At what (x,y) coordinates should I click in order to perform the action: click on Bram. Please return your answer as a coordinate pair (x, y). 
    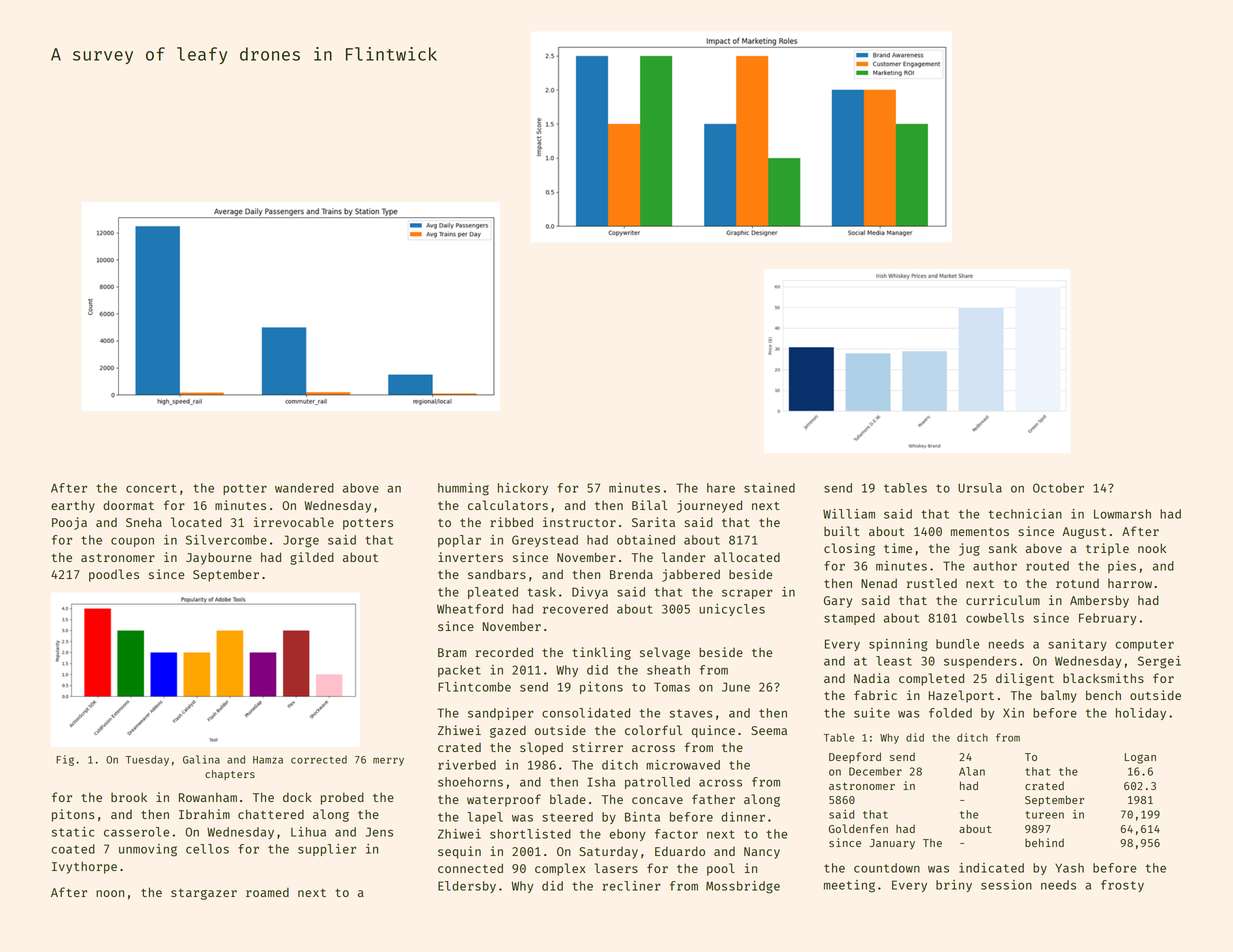
    Looking at the image, I should click on (452, 652).
